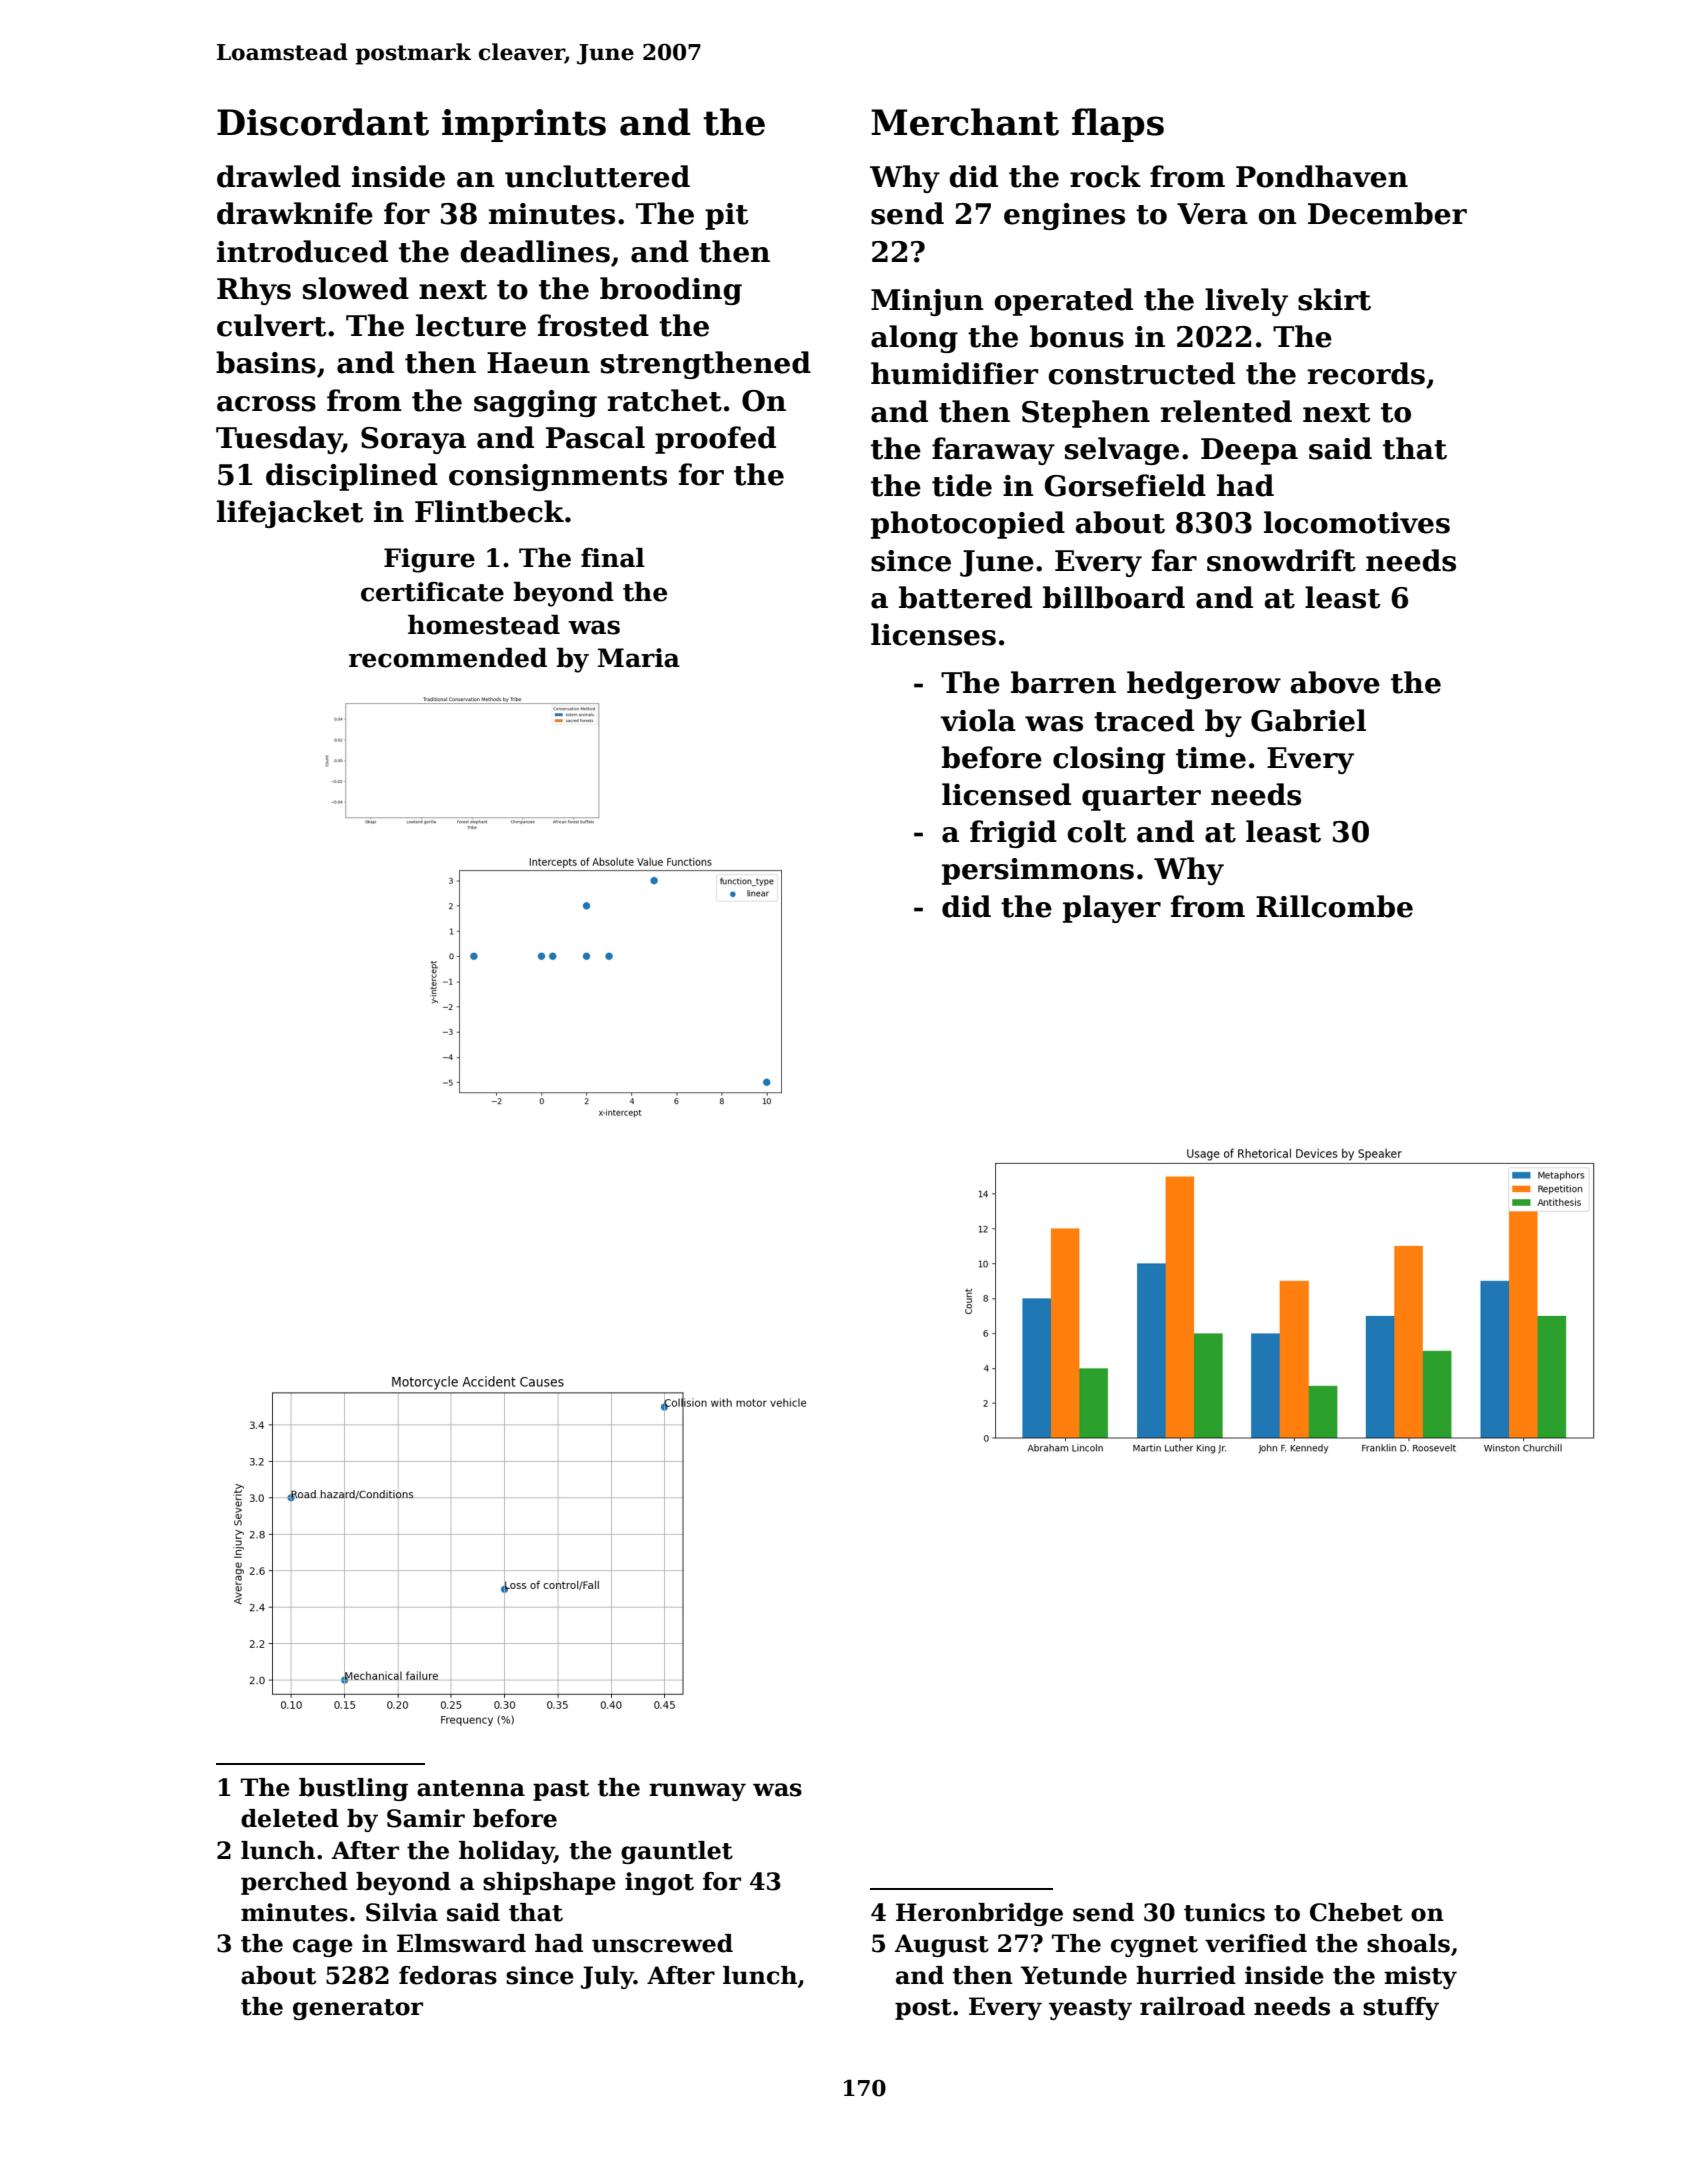  I want to click on shipshape, so click(549, 1883).
